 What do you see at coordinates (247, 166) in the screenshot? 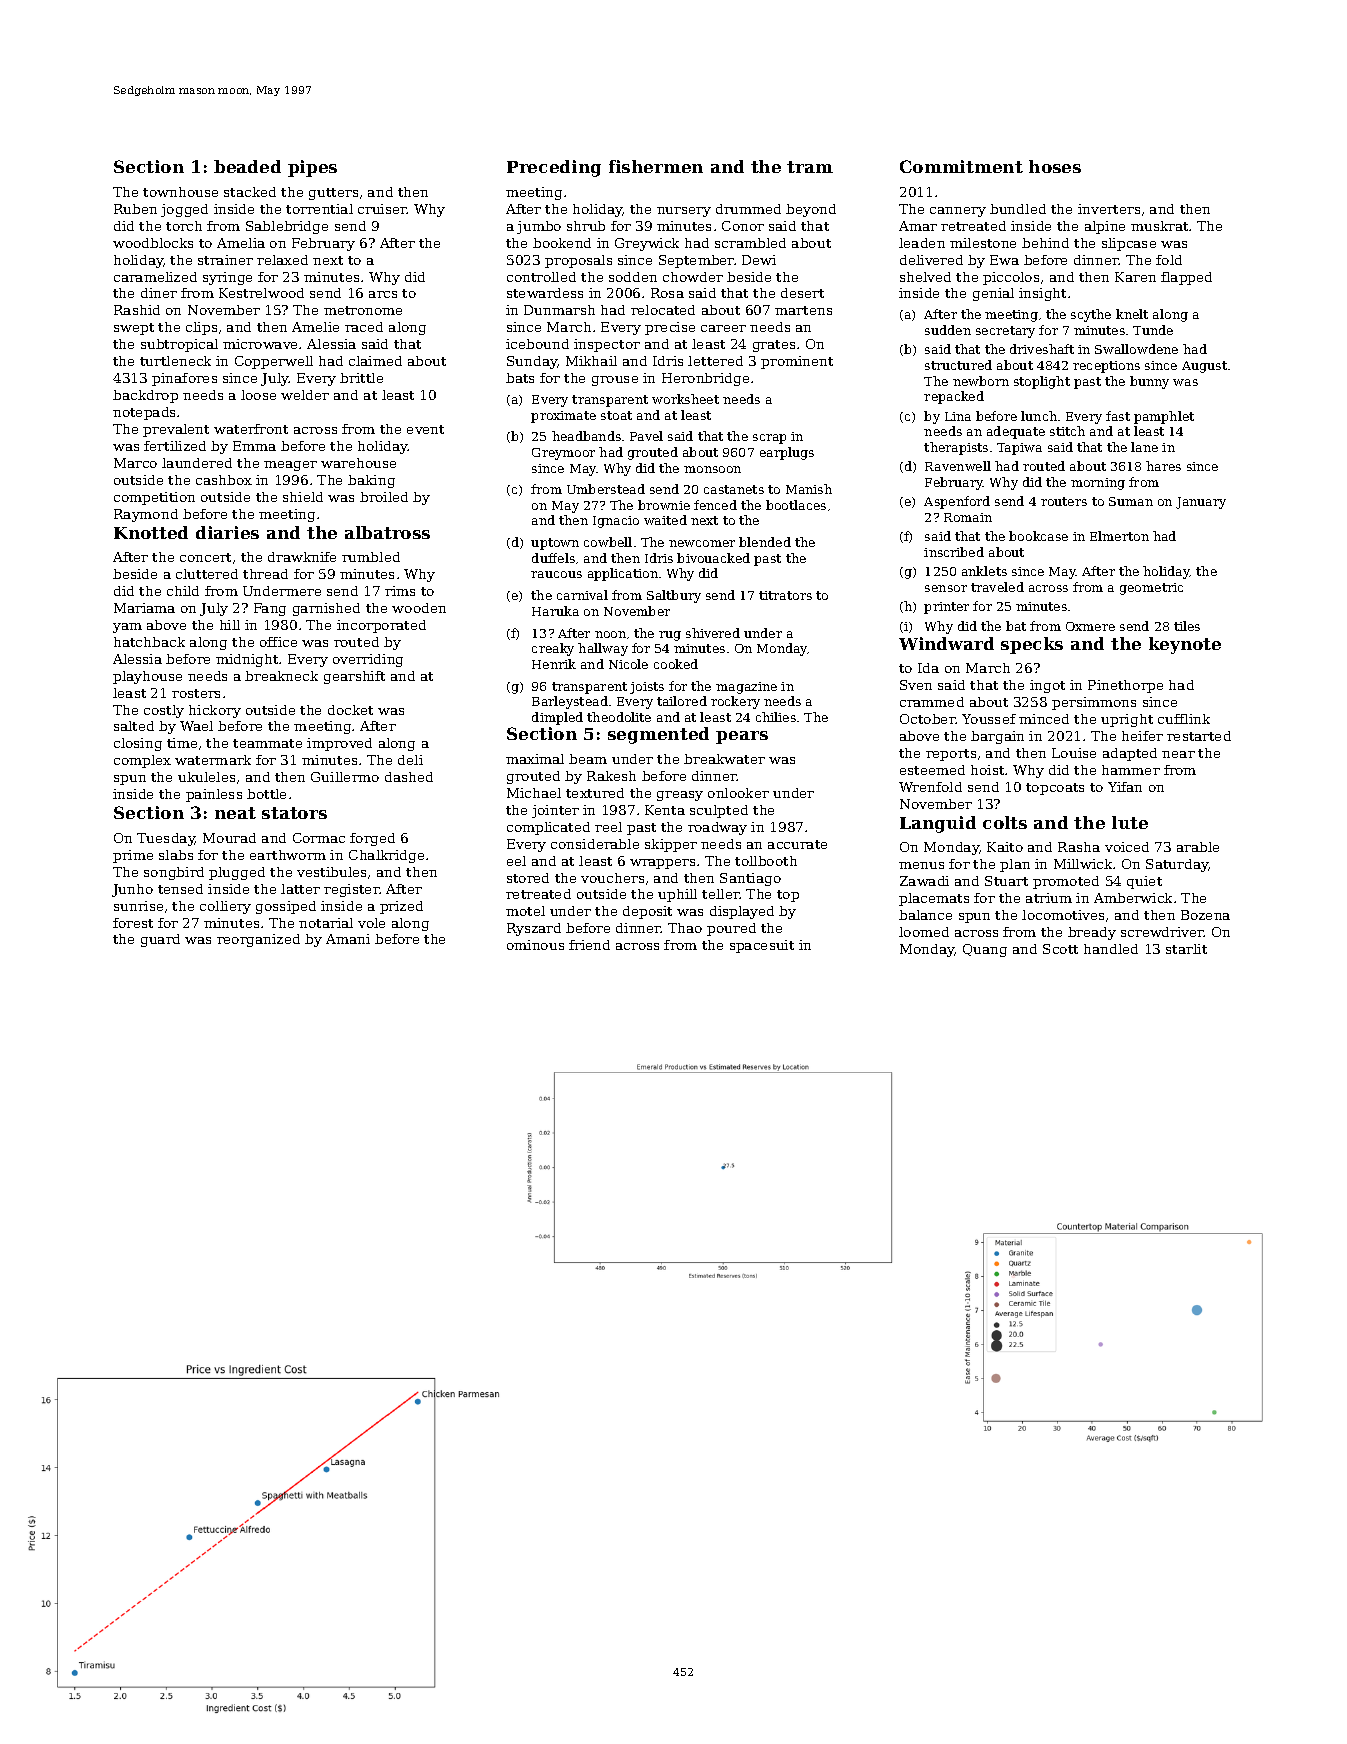
I see `beaded` at bounding box center [247, 166].
